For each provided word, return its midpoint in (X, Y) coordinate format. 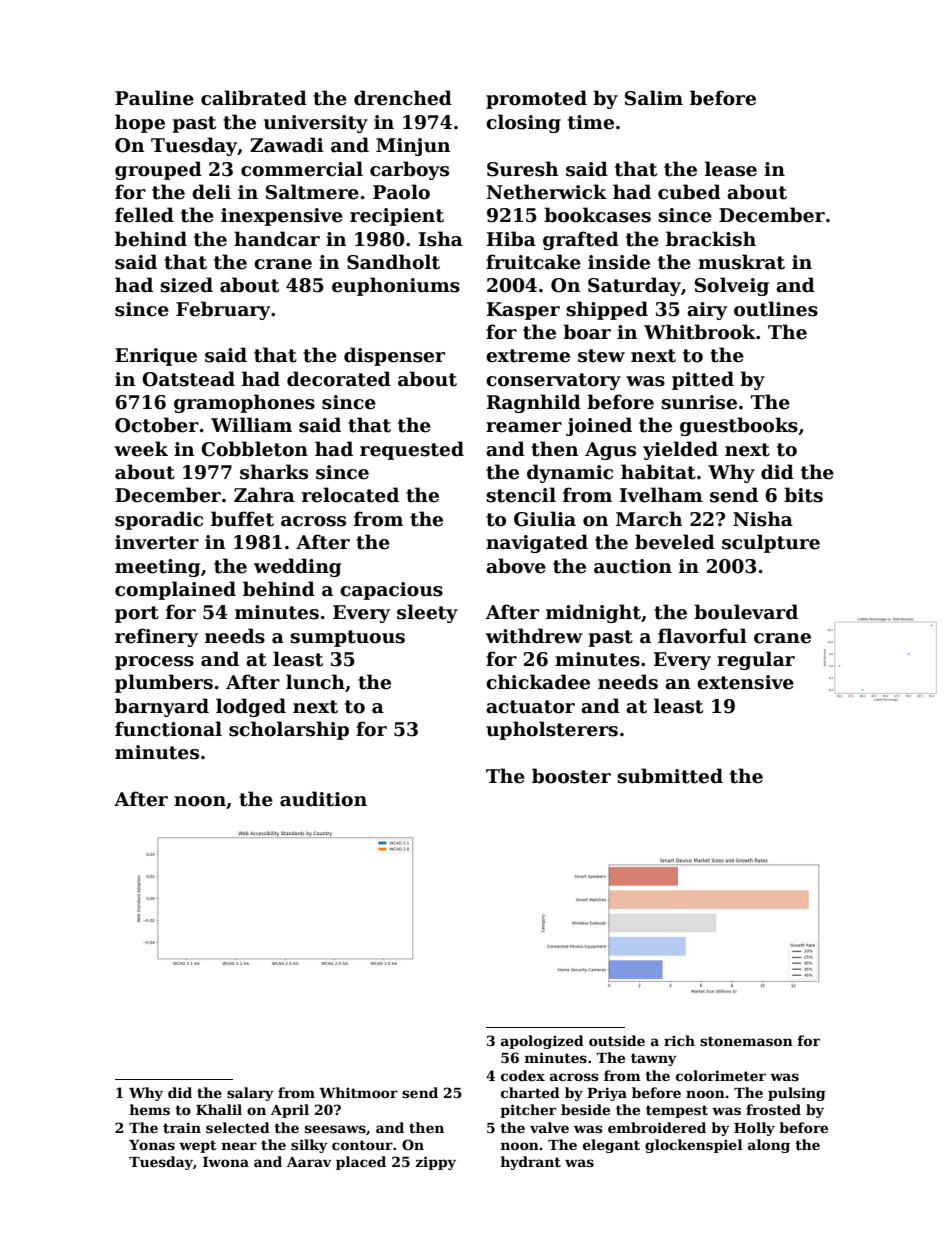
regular (756, 660)
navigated (537, 543)
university (316, 124)
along (769, 1146)
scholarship (289, 730)
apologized (542, 1042)
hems (150, 1109)
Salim (654, 98)
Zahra (264, 495)
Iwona (226, 1162)
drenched (403, 98)
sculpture (771, 543)
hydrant (531, 1163)
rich (679, 1040)
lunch (315, 682)
